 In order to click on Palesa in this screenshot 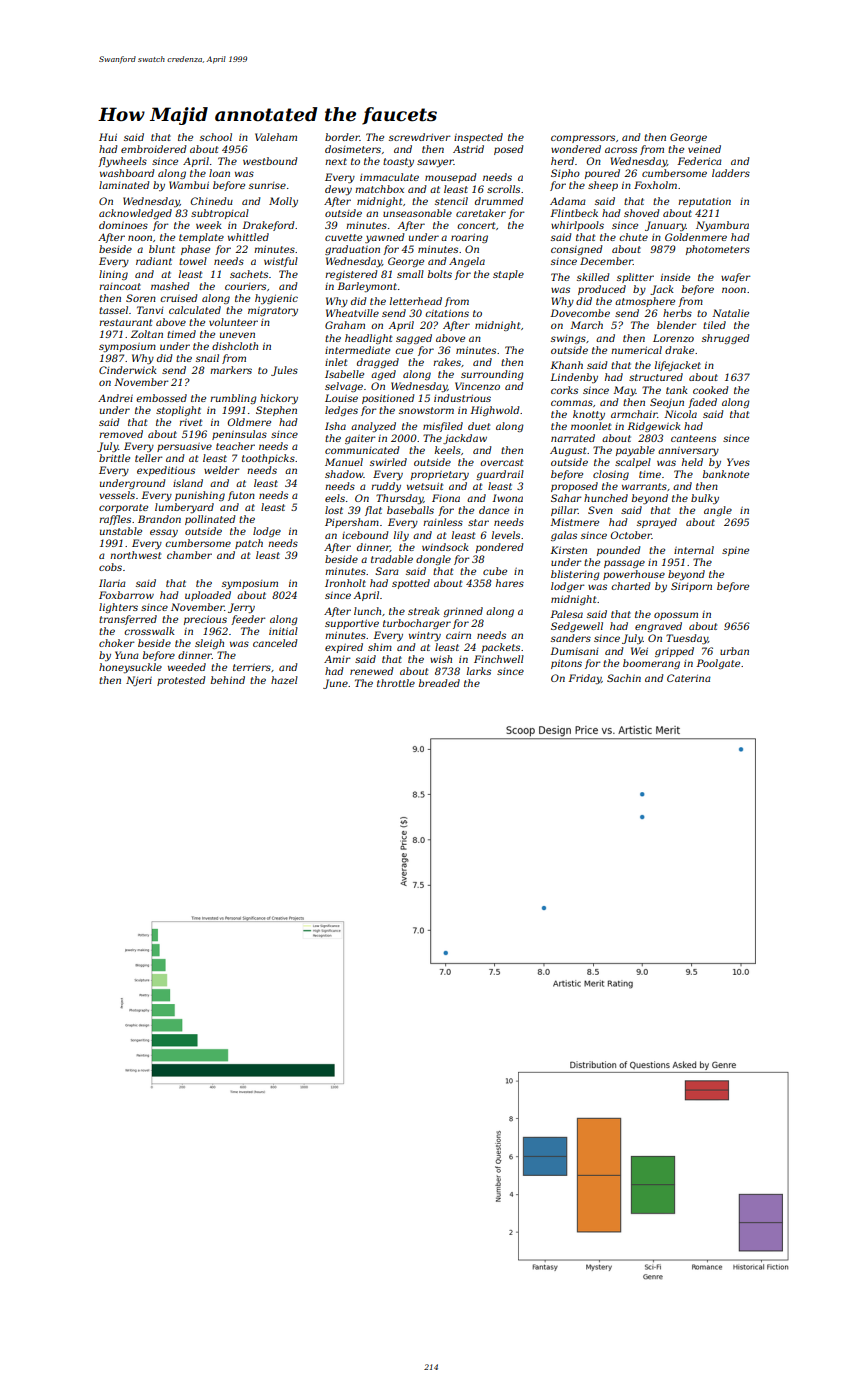, I will do `click(566, 614)`.
